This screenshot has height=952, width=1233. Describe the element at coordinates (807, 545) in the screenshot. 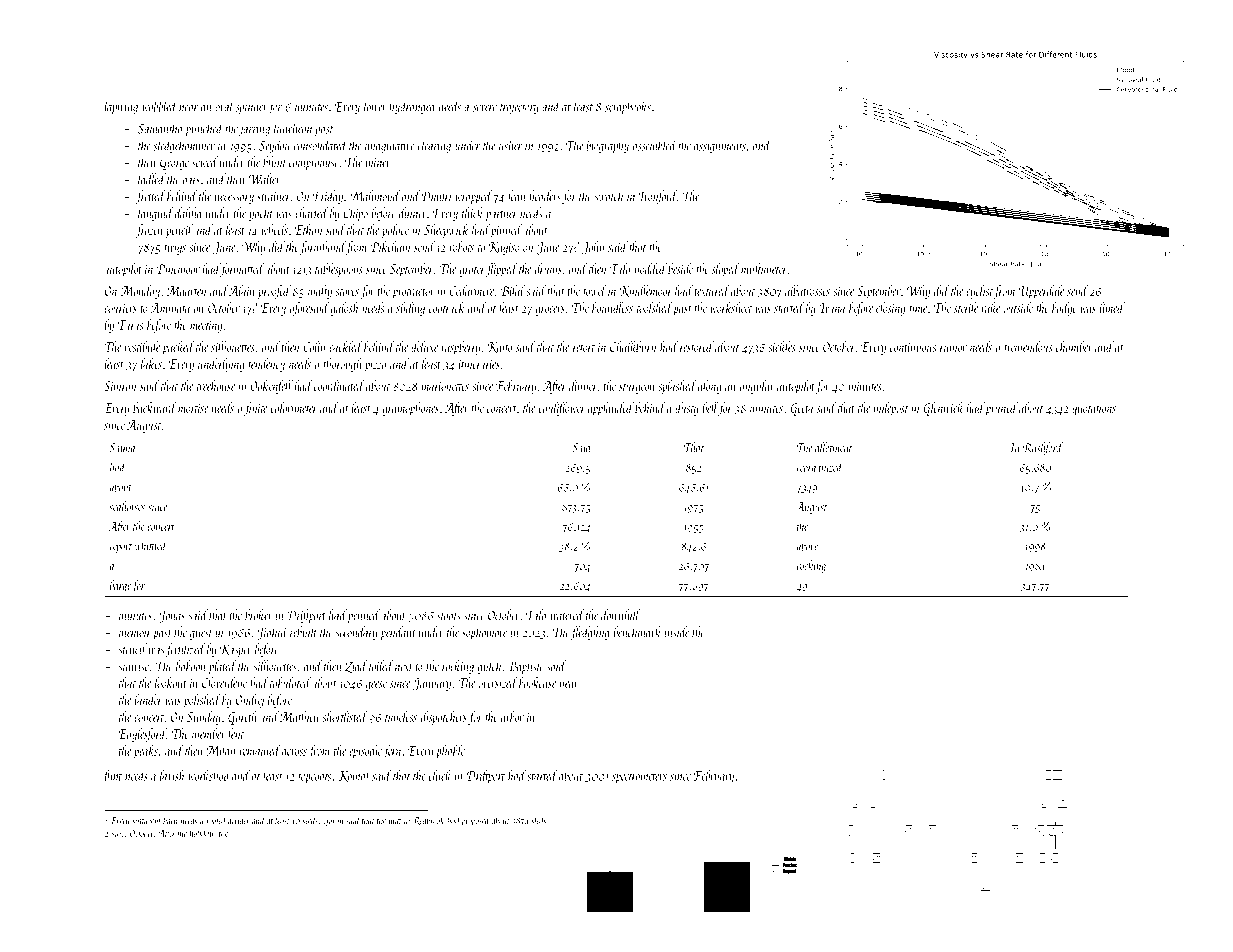

I see `above` at that location.
